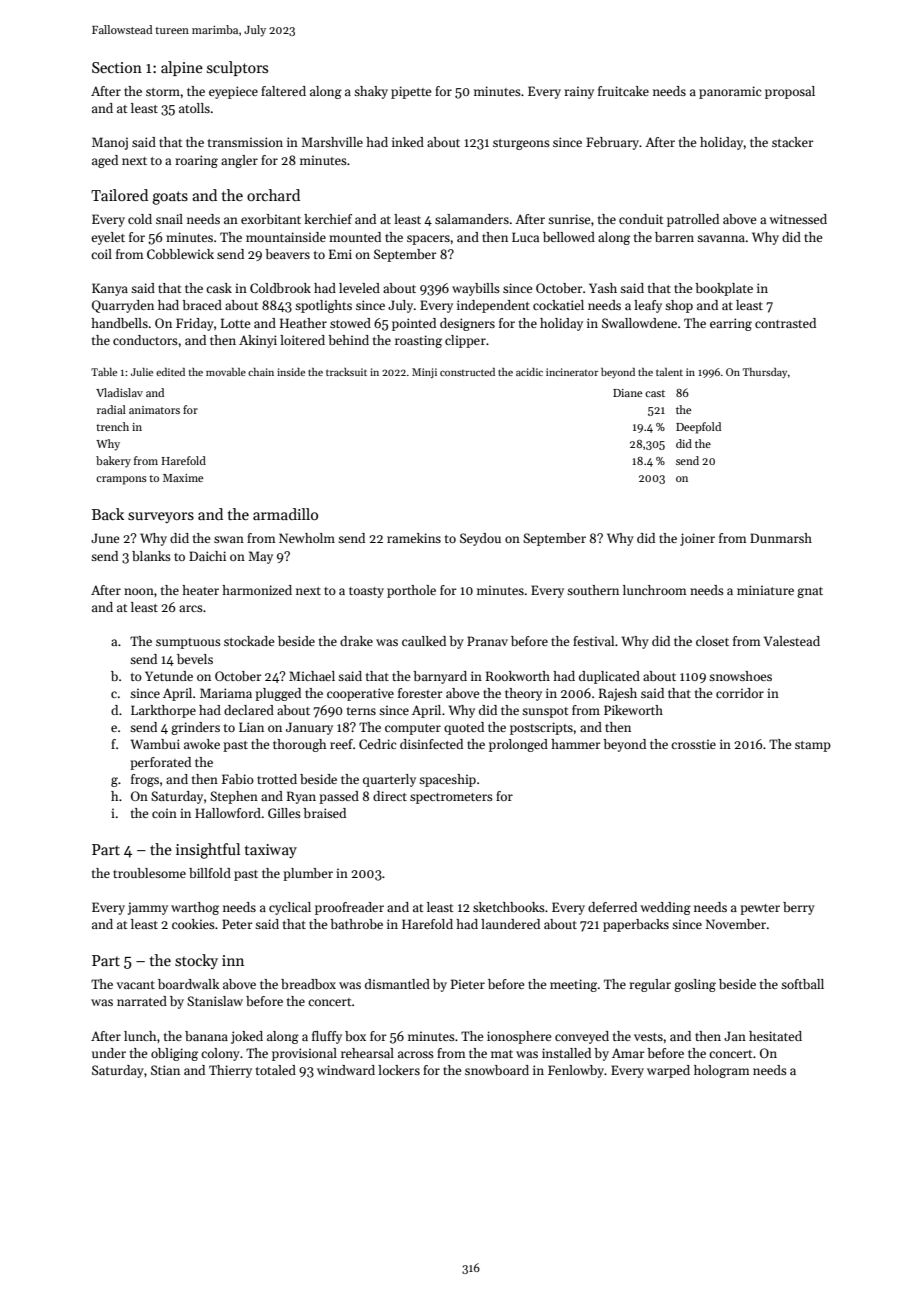  I want to click on chain, so click(261, 372).
